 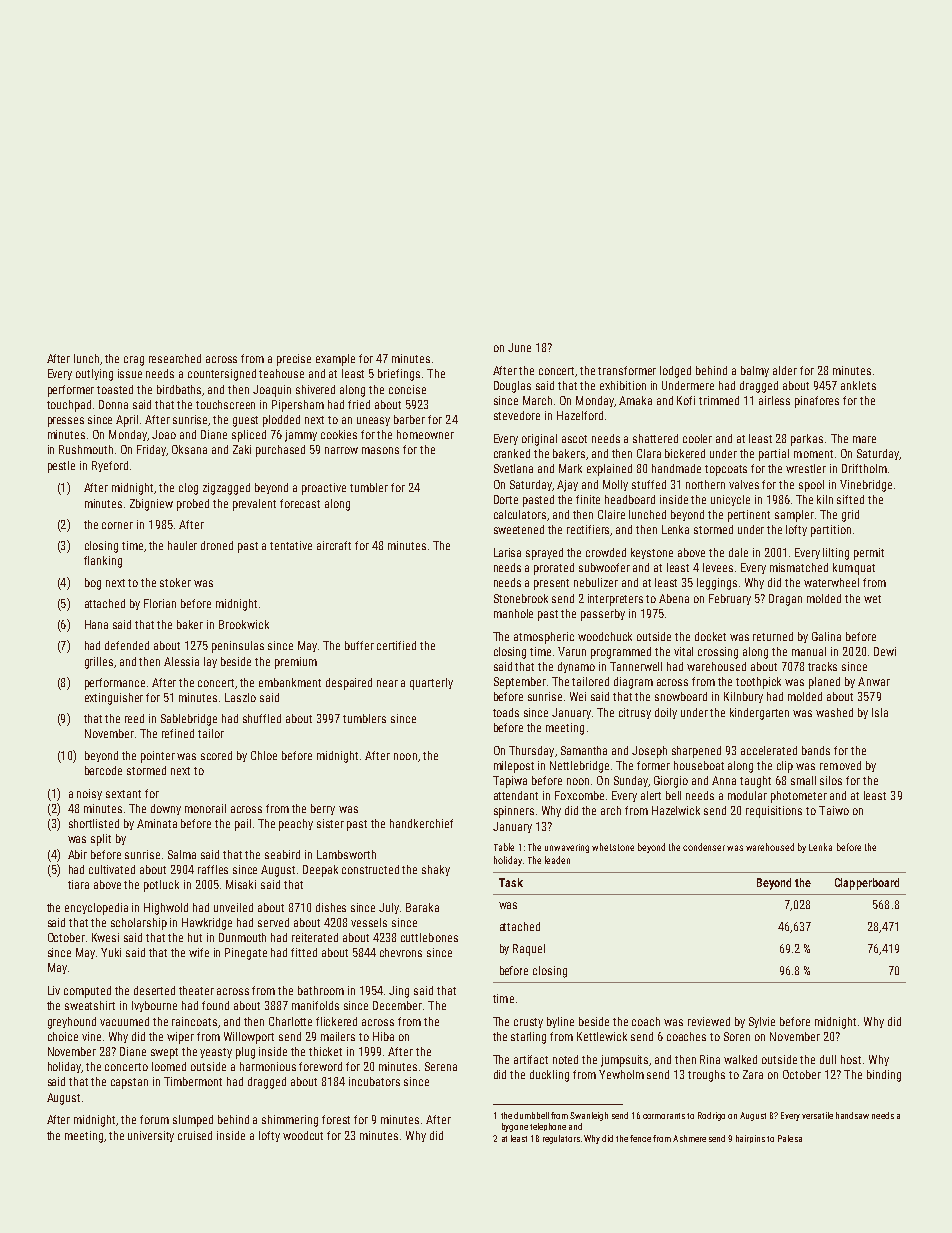 What do you see at coordinates (129, 1083) in the page?
I see `capstan` at bounding box center [129, 1083].
